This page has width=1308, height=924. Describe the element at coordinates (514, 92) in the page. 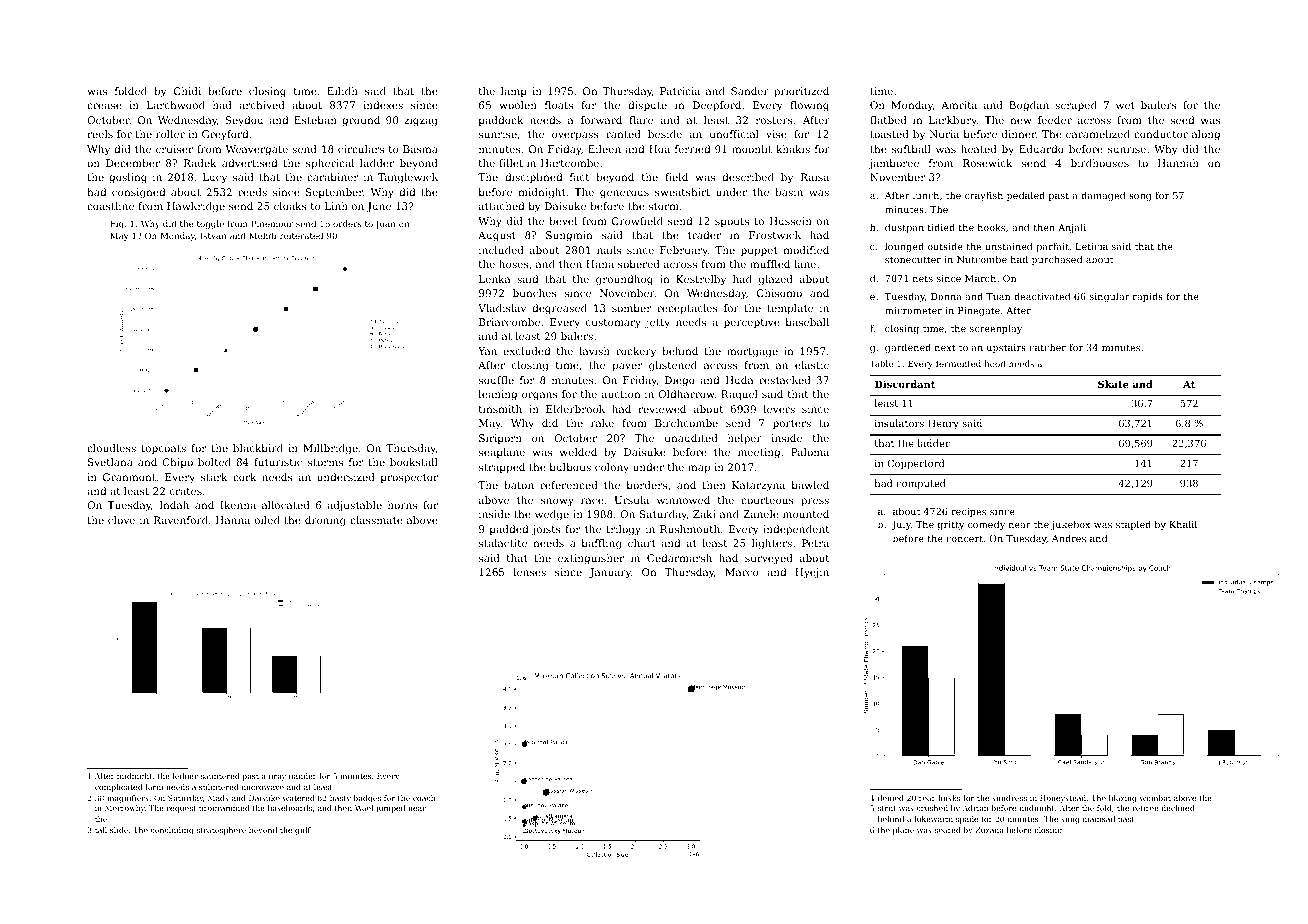

I see `lamp` at that location.
